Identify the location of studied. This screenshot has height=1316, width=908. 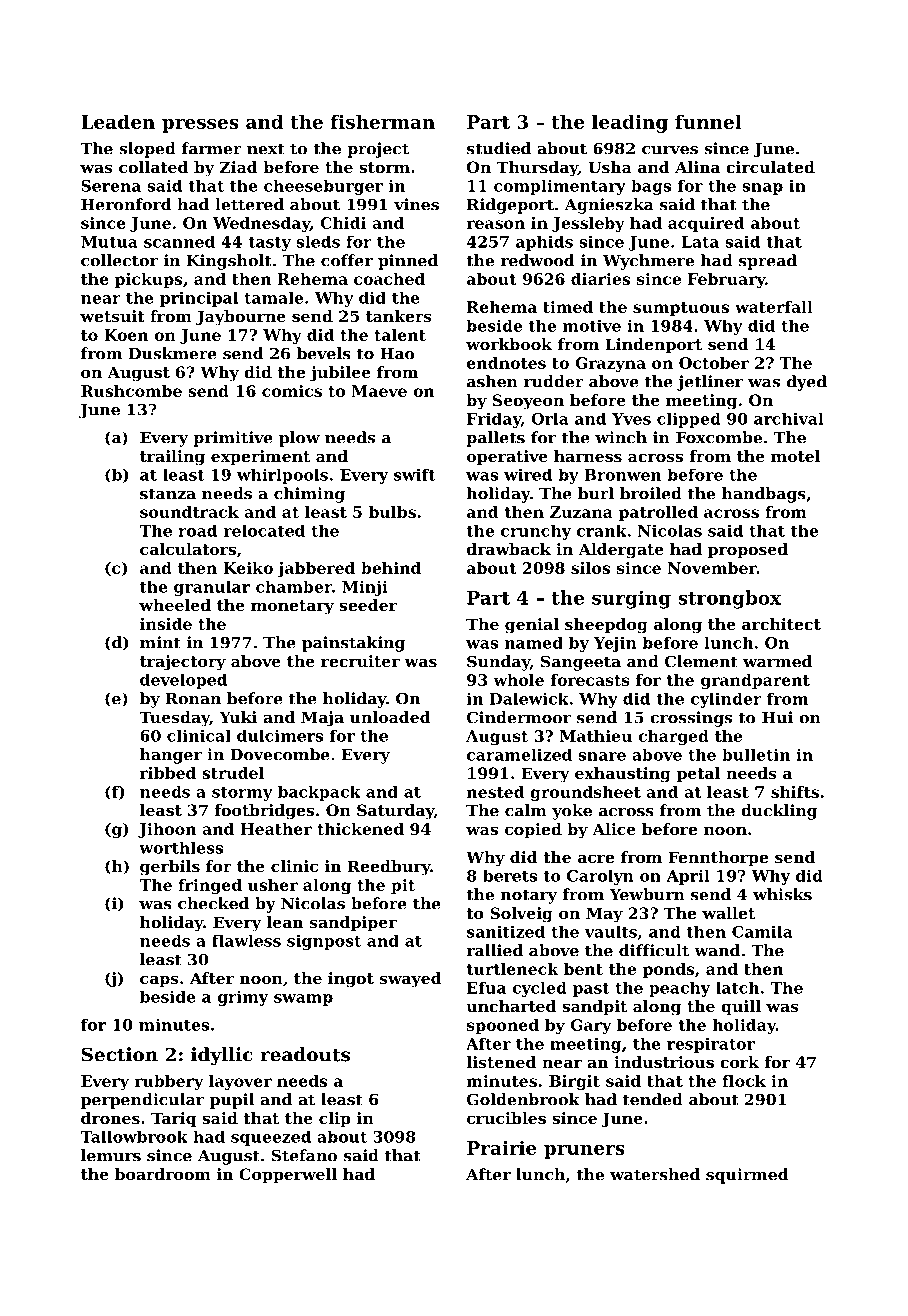
(499, 148).
